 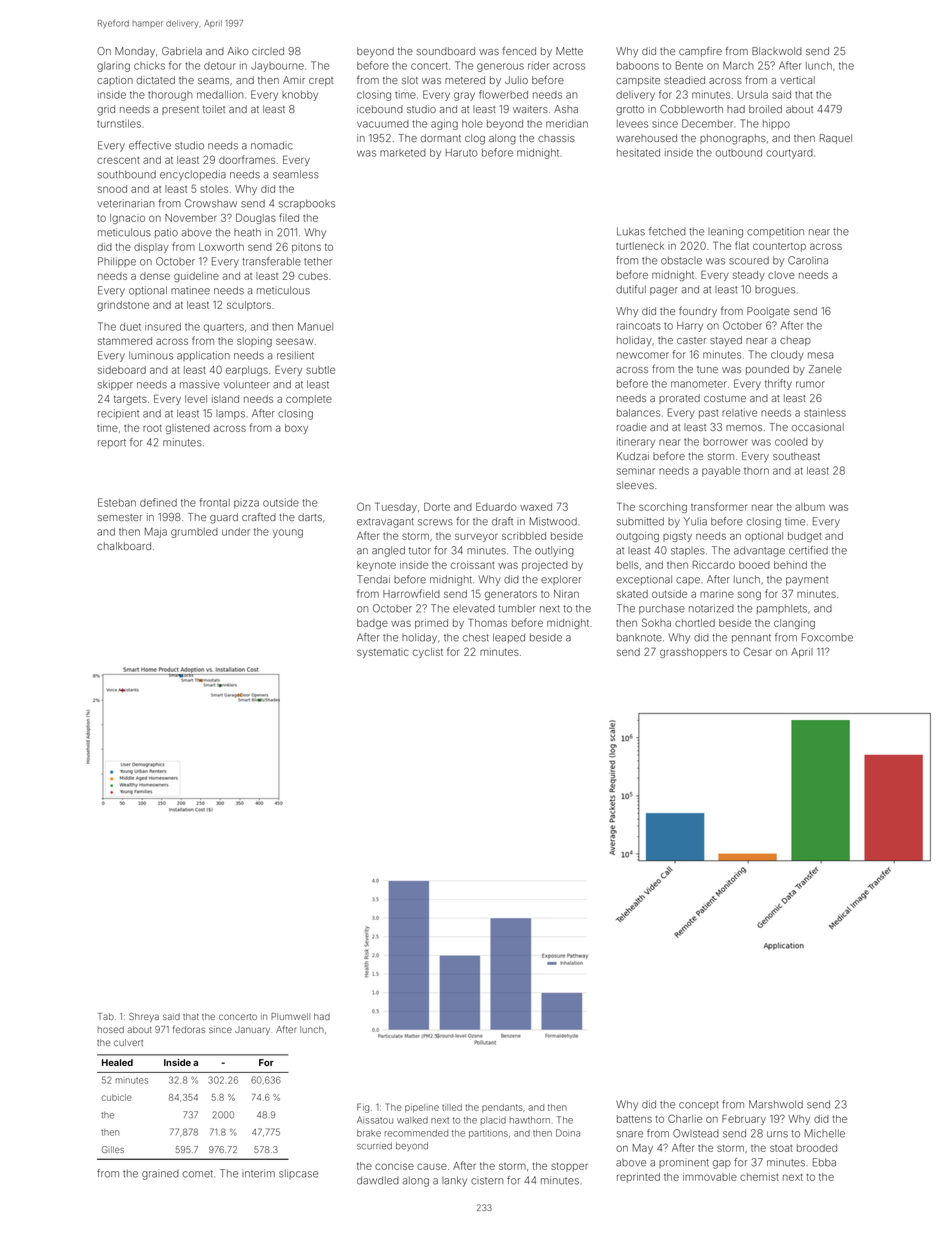 I want to click on dormant, so click(x=441, y=138).
